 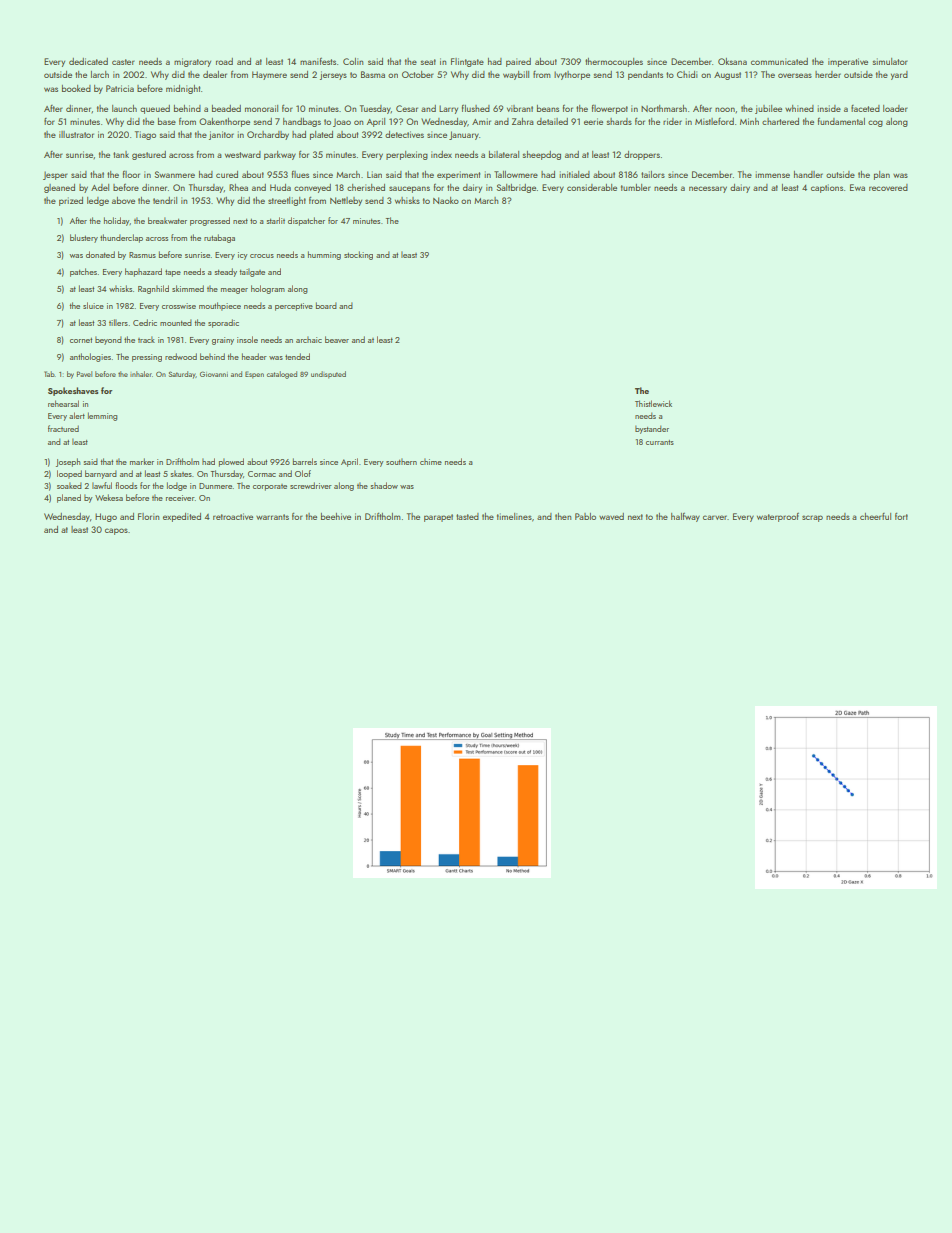 What do you see at coordinates (100, 254) in the image?
I see `donated` at bounding box center [100, 254].
